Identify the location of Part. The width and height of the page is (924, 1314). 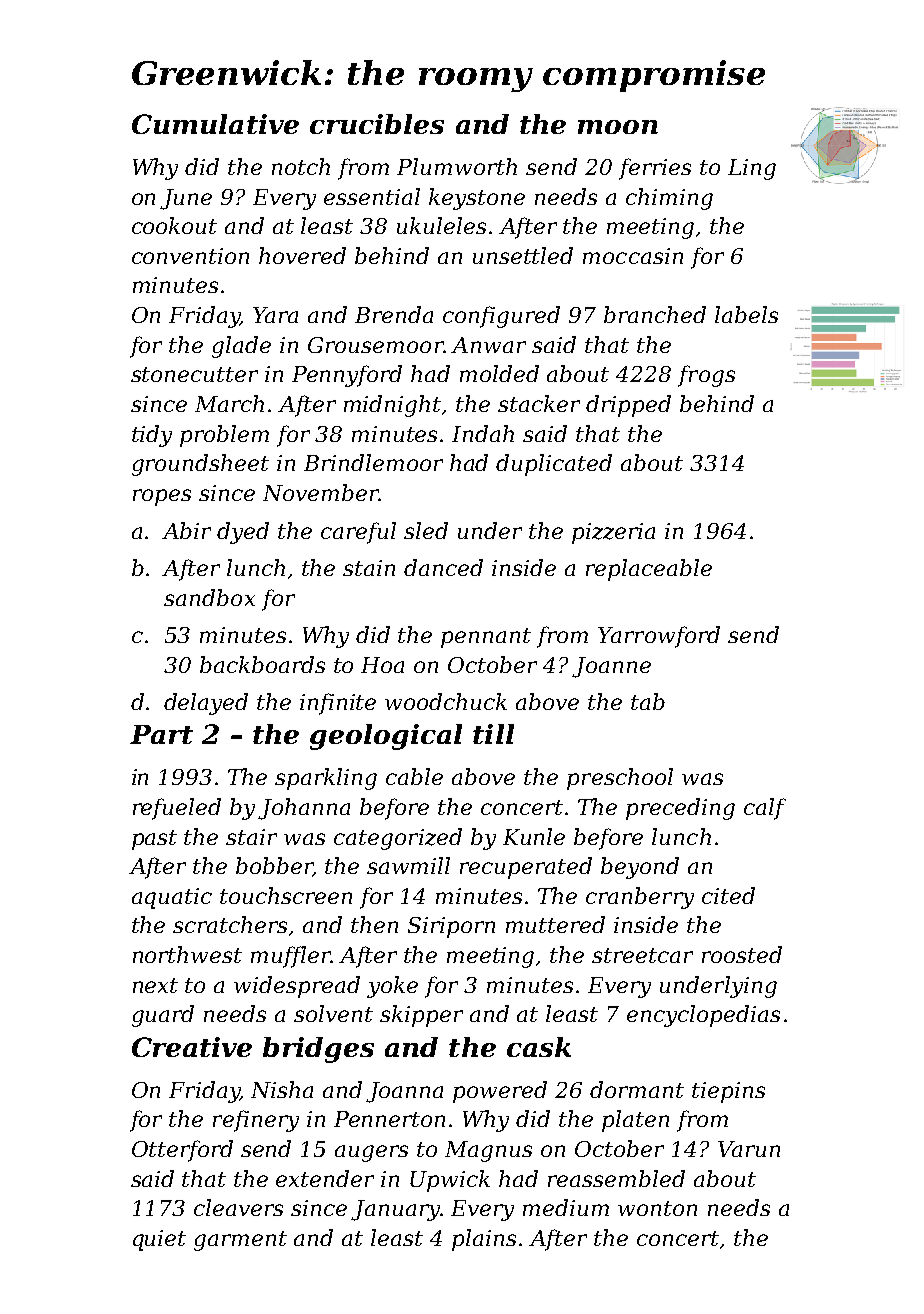
(161, 734).
